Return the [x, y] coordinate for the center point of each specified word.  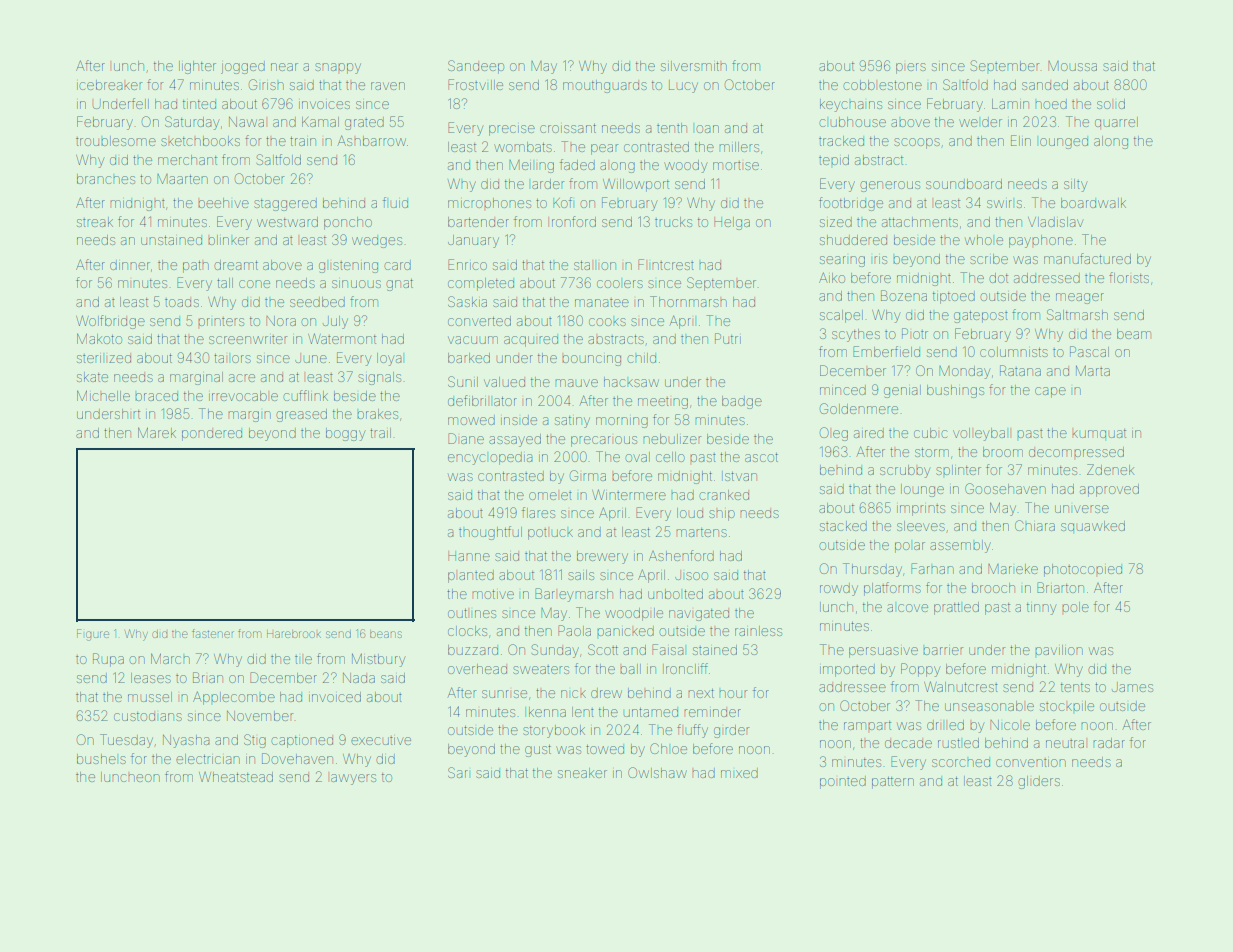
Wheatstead [236, 777]
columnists [1014, 352]
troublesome [116, 141]
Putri [728, 338]
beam [1134, 334]
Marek [157, 432]
